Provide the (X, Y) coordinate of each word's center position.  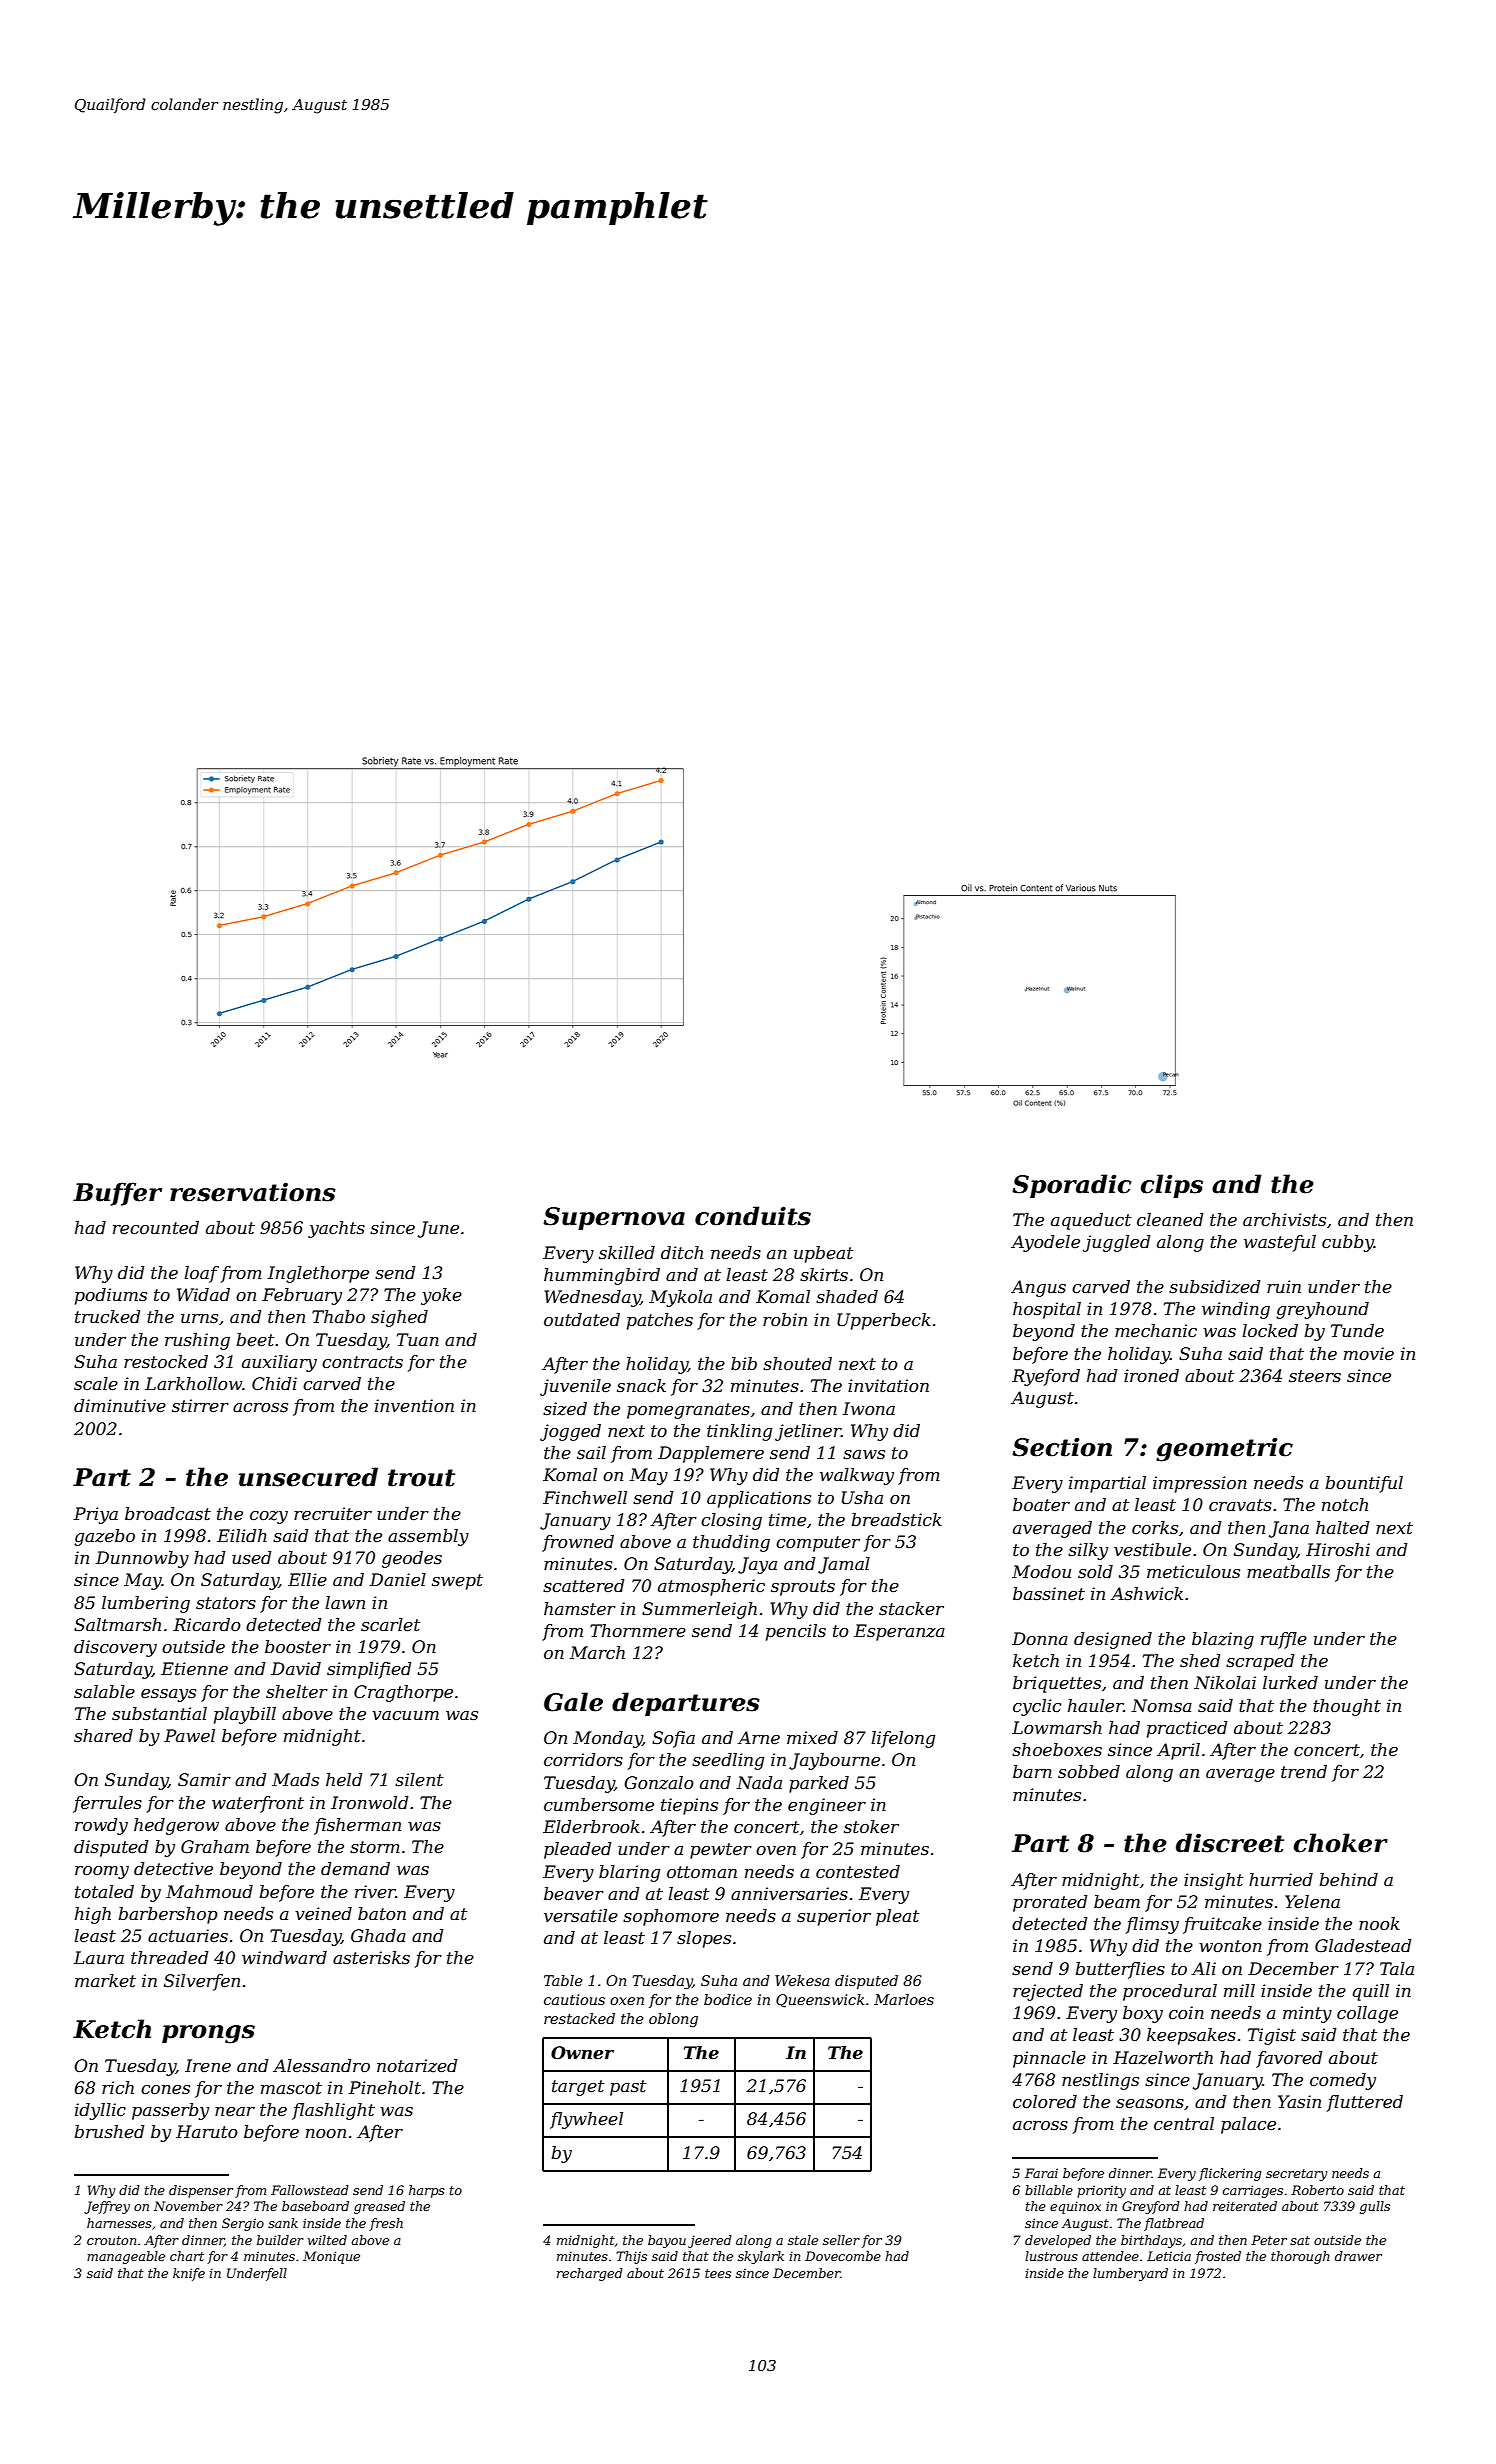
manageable (126, 2257)
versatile (581, 1916)
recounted (156, 1227)
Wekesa (802, 1980)
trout (421, 1478)
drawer (1358, 2256)
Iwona (869, 1408)
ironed (1151, 1376)
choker (1340, 1843)
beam (1117, 1902)
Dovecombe (843, 2256)
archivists (1284, 1220)
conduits (753, 1216)
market (105, 1981)
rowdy (101, 1826)
